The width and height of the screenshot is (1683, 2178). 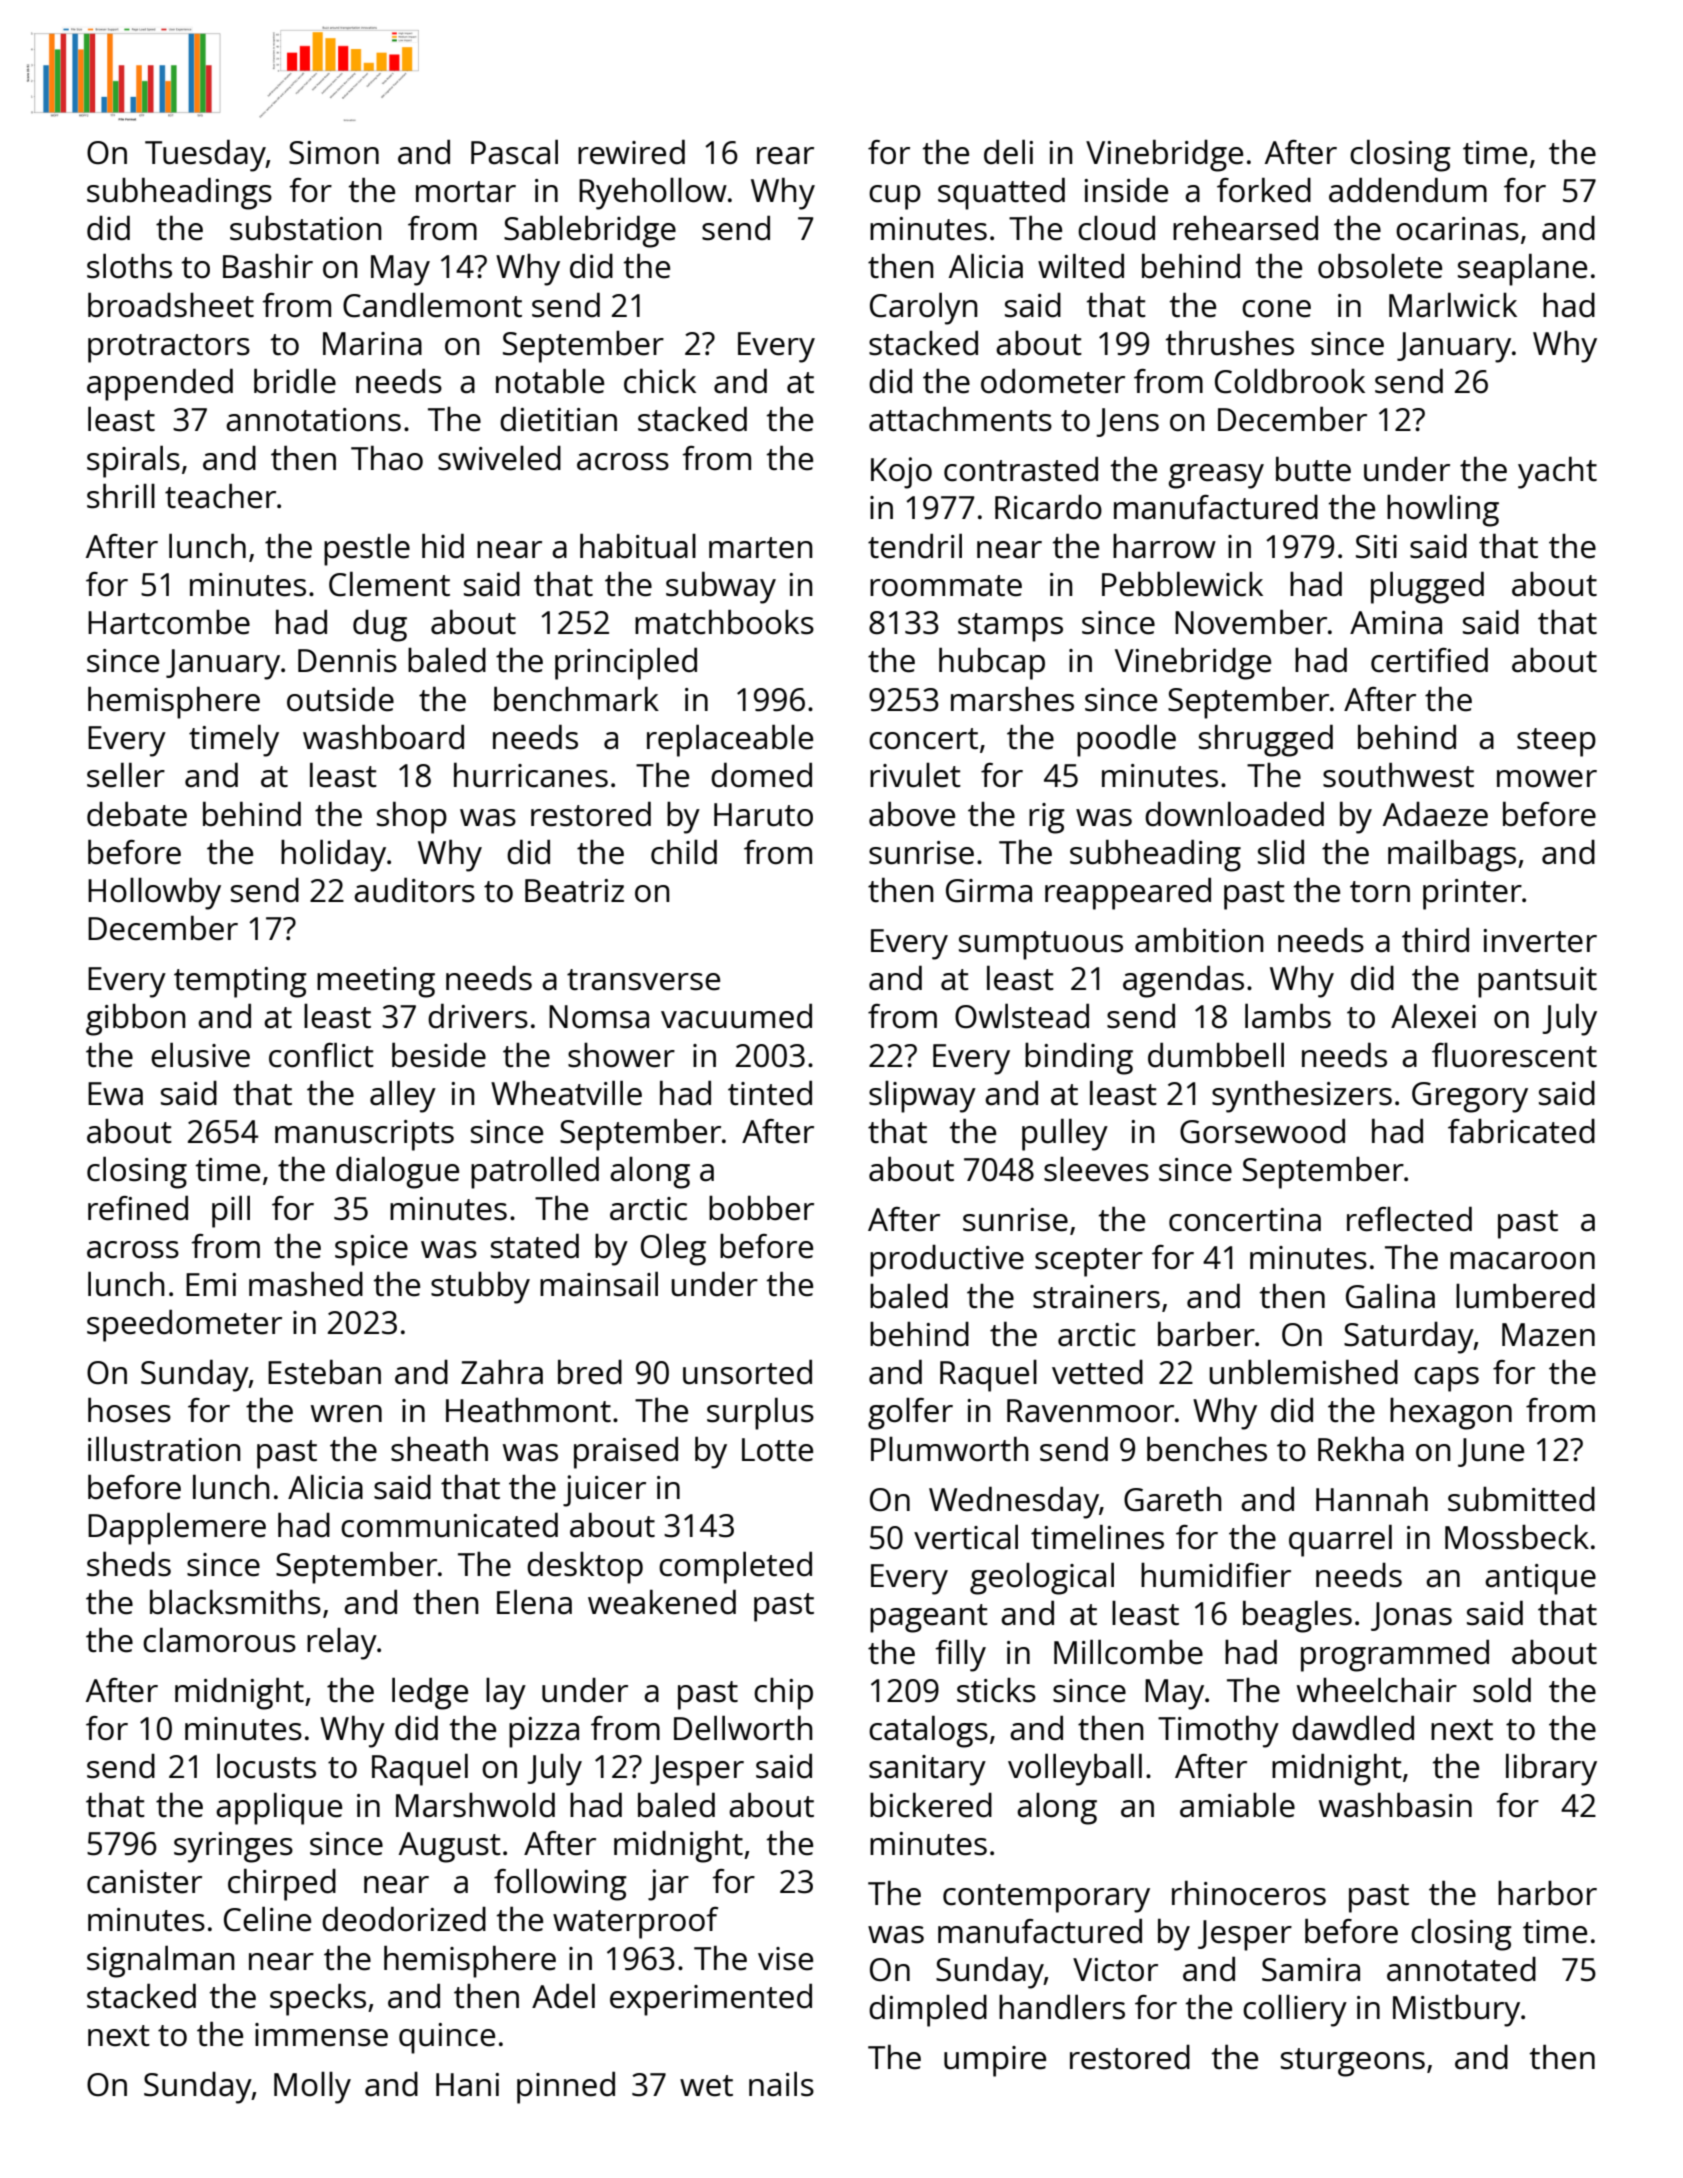 What do you see at coordinates (380, 626) in the screenshot?
I see `dug` at bounding box center [380, 626].
